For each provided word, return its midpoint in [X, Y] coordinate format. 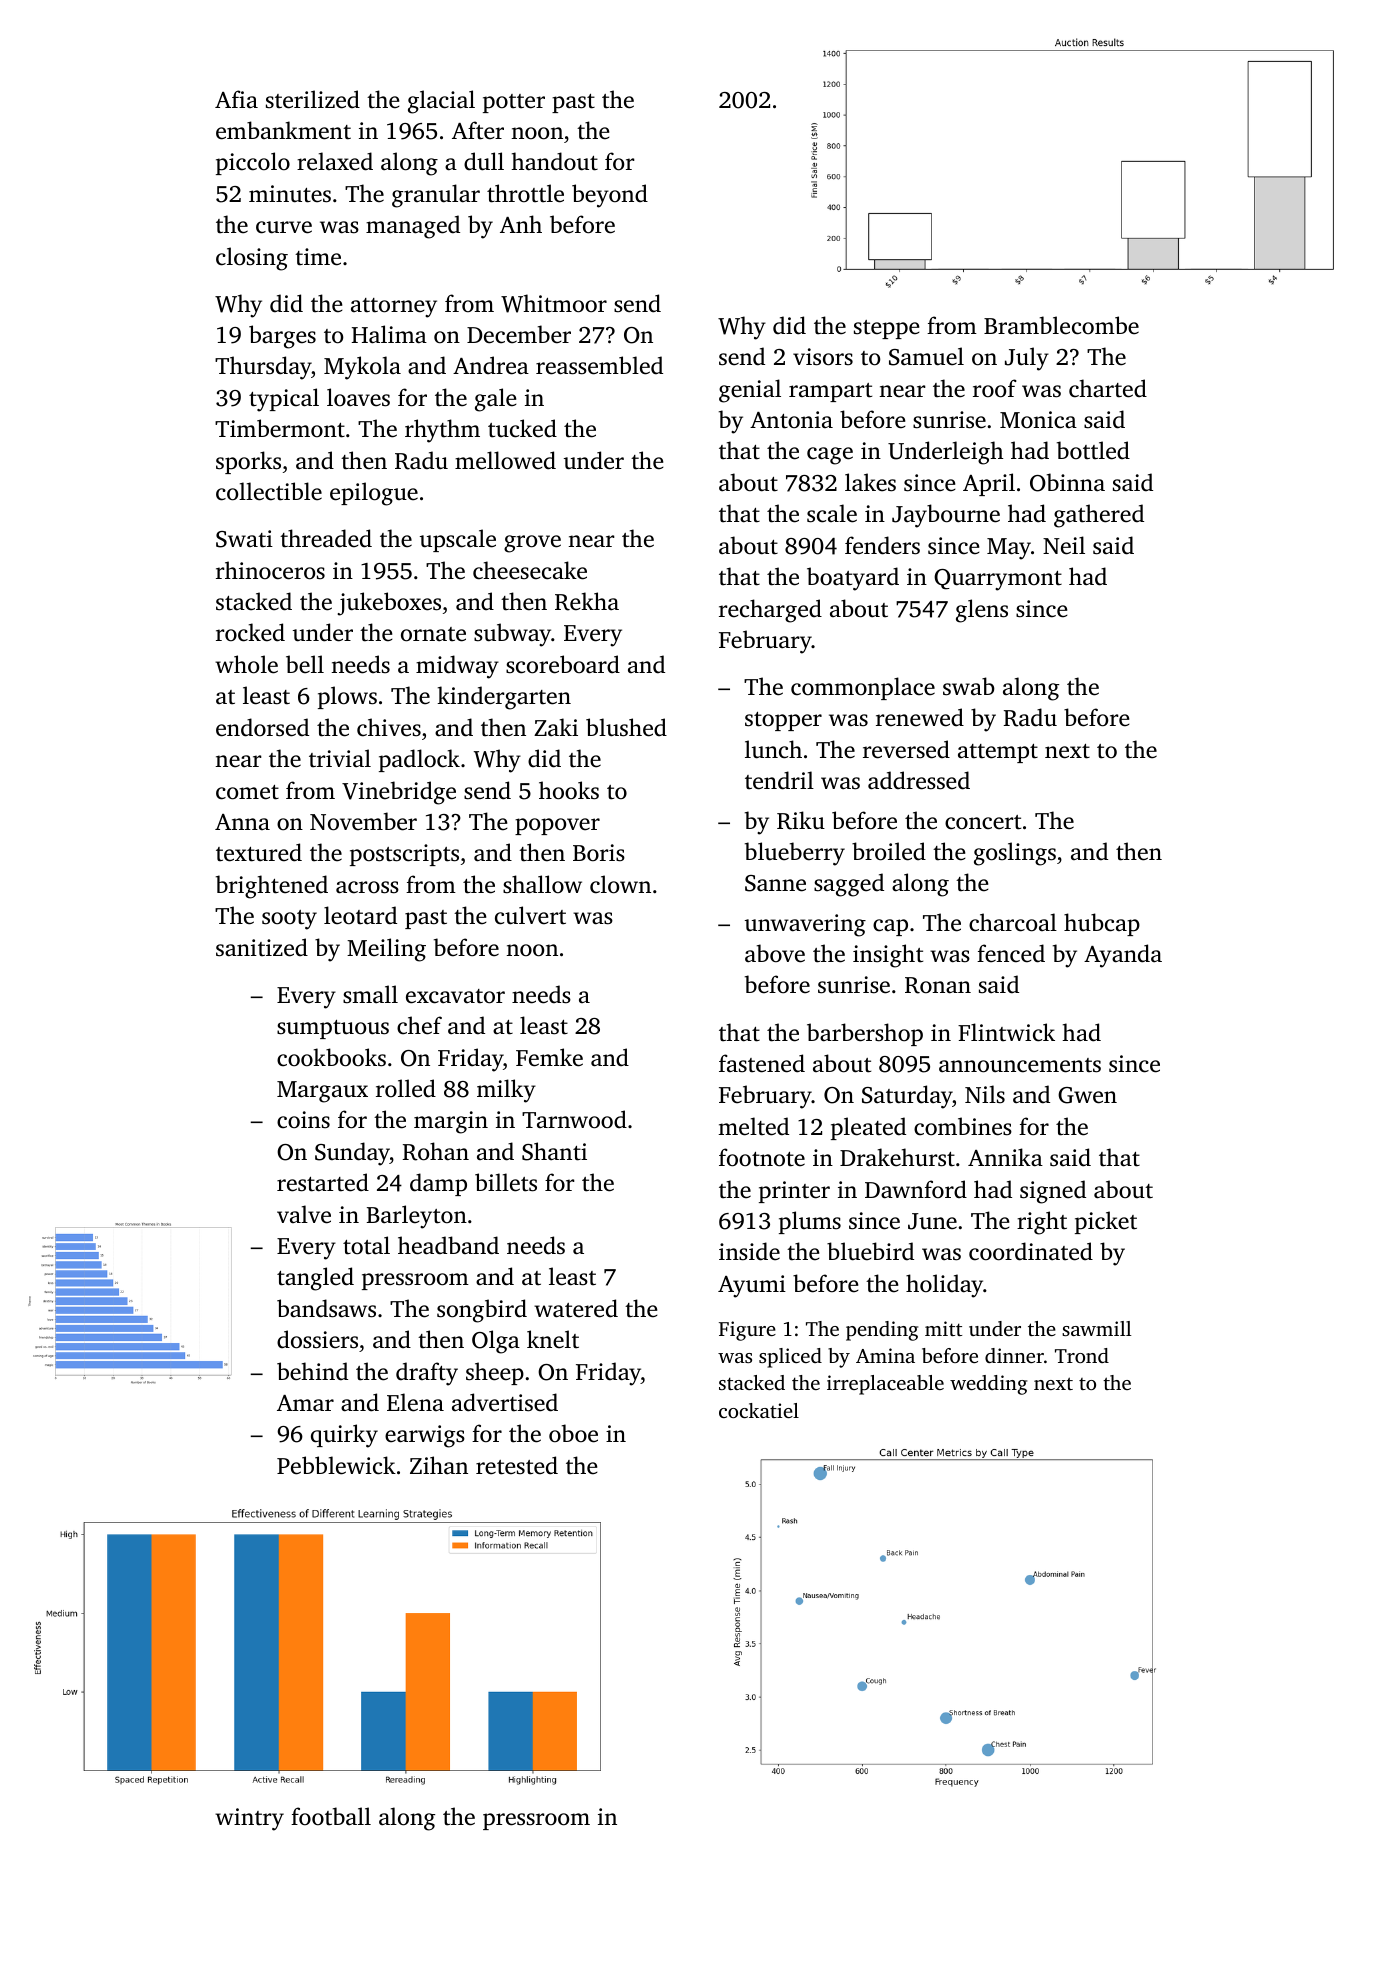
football [331, 1816]
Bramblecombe [1061, 325]
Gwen [1087, 1095]
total [366, 1245]
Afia [236, 99]
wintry [249, 1819]
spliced [790, 1358]
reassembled [599, 365]
